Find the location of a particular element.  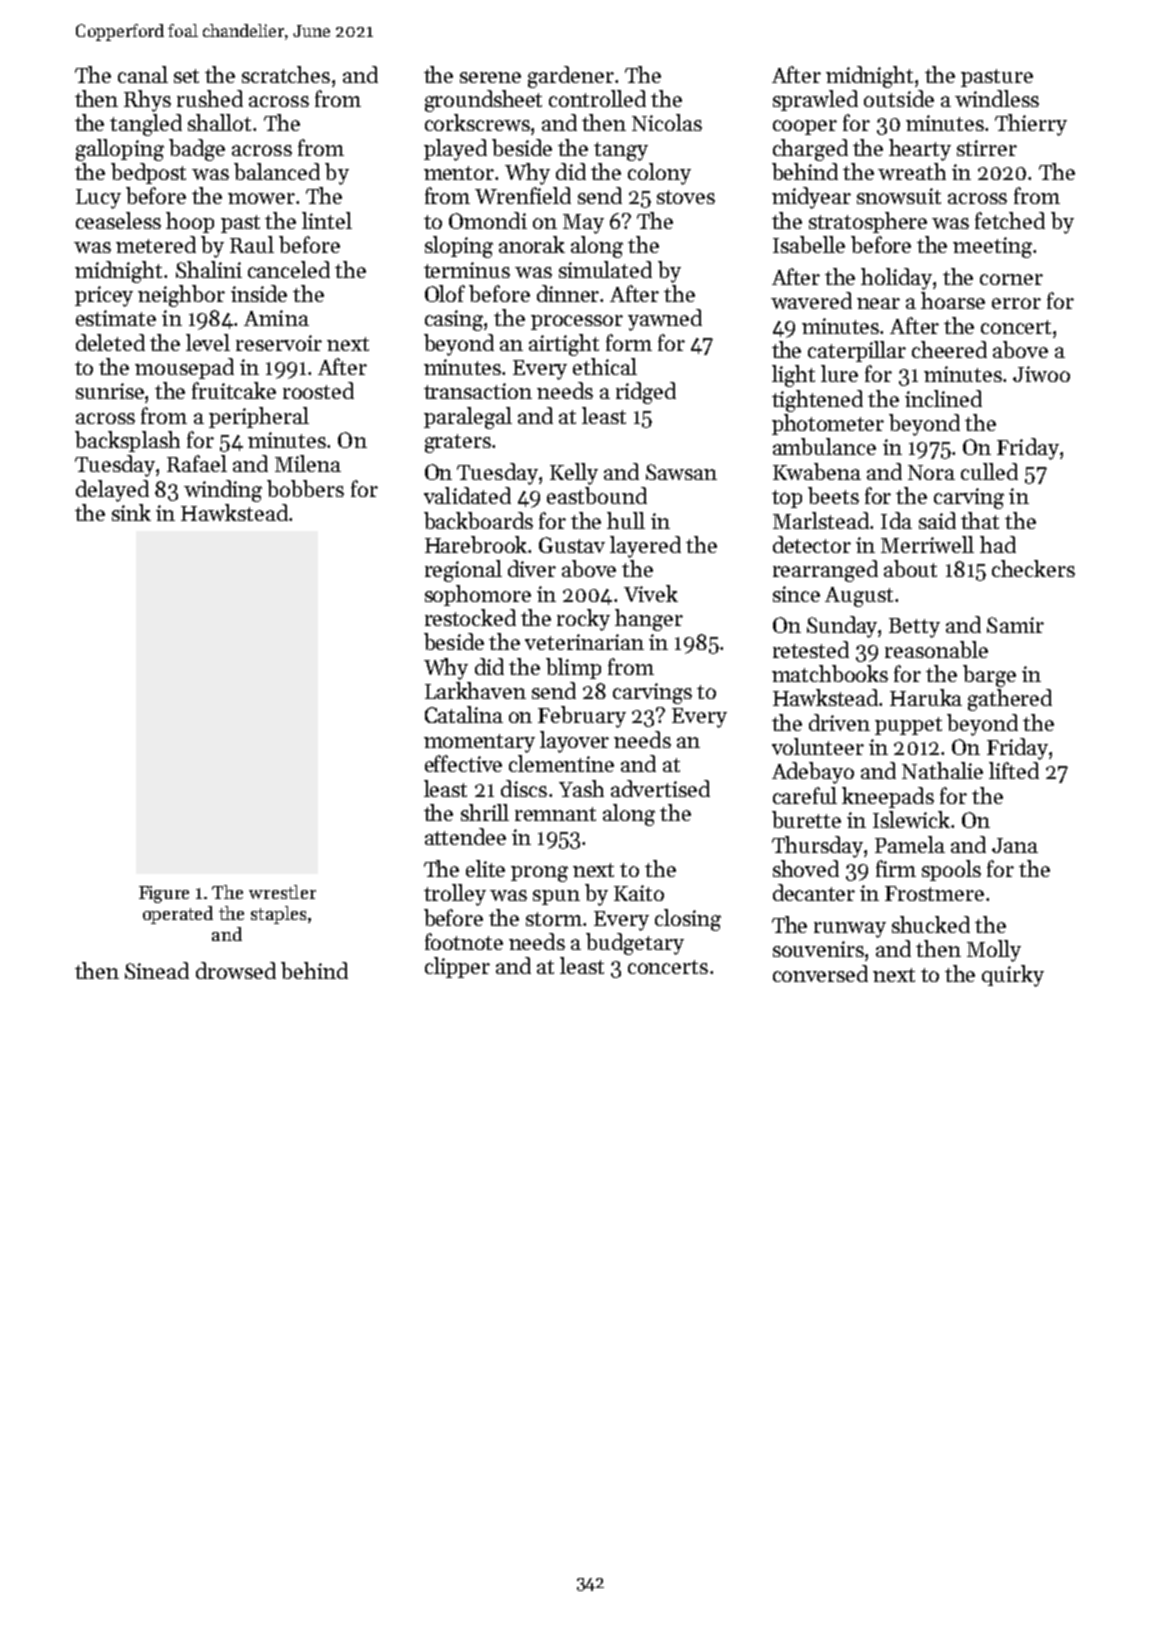

drowsed is located at coordinates (236, 970).
